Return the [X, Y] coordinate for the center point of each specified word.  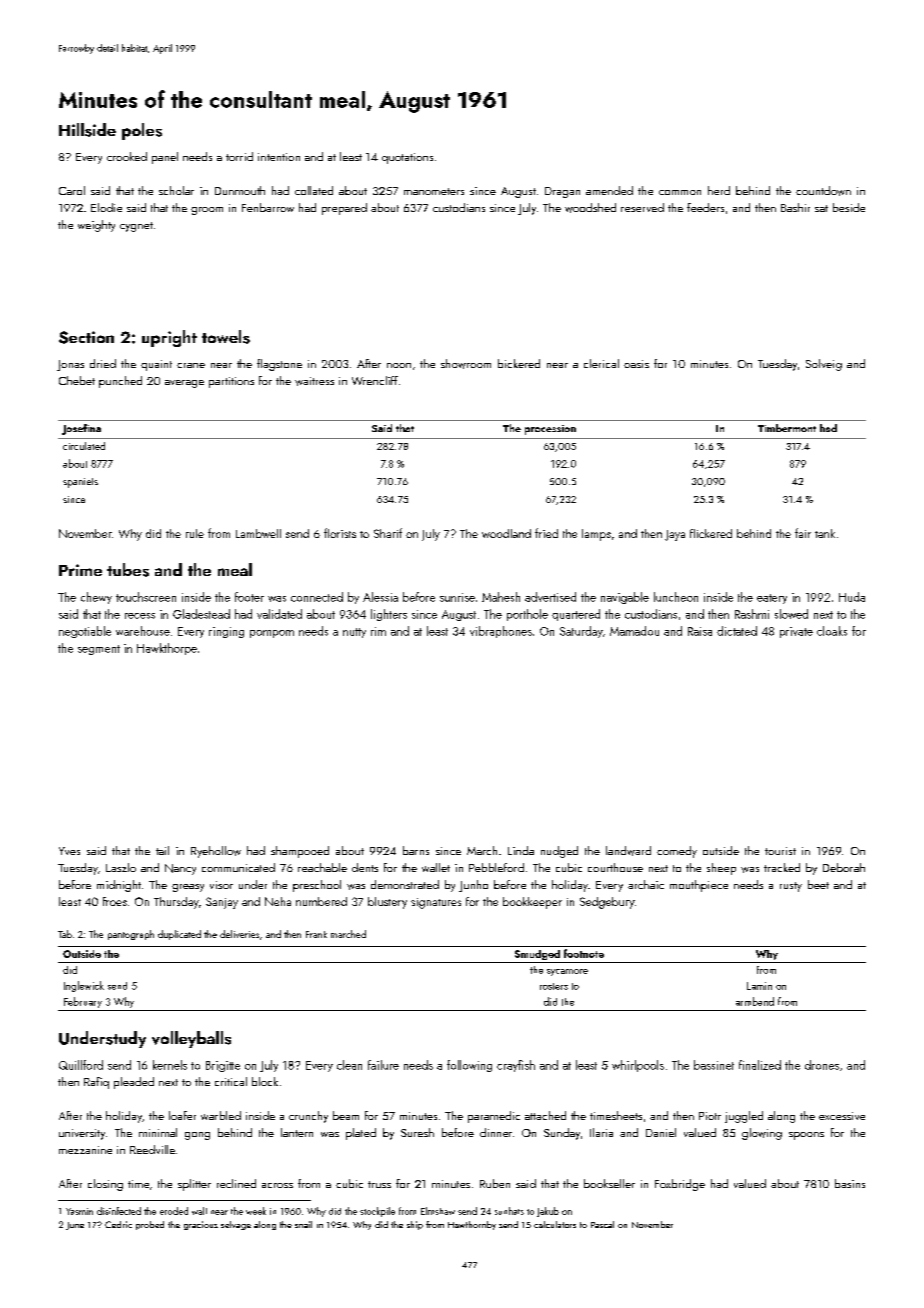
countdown [823, 191]
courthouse [615, 867]
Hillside [87, 130]
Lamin [759, 986]
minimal [158, 1132]
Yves [69, 851]
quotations [407, 158]
